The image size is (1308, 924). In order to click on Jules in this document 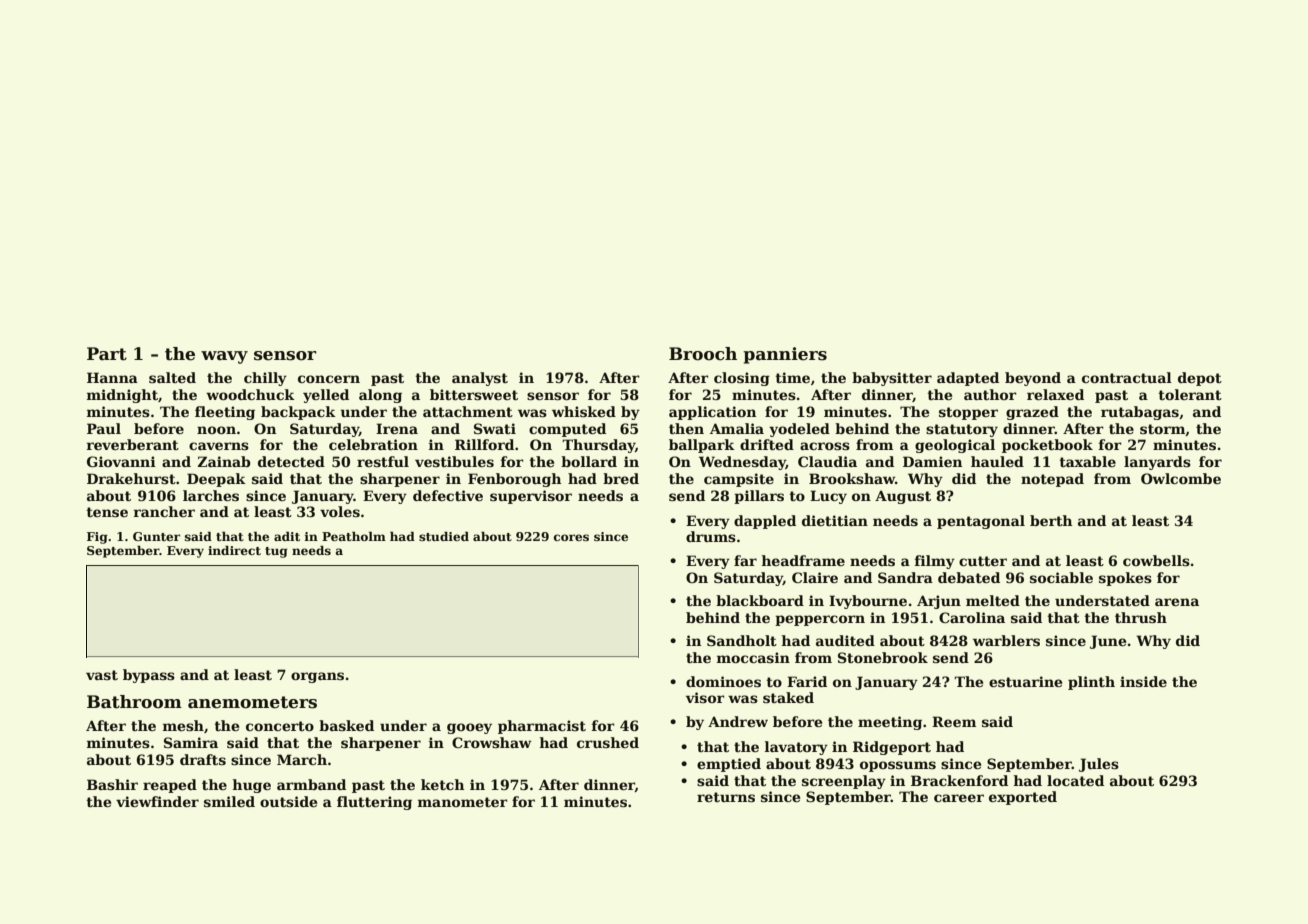, I will do `click(1099, 765)`.
